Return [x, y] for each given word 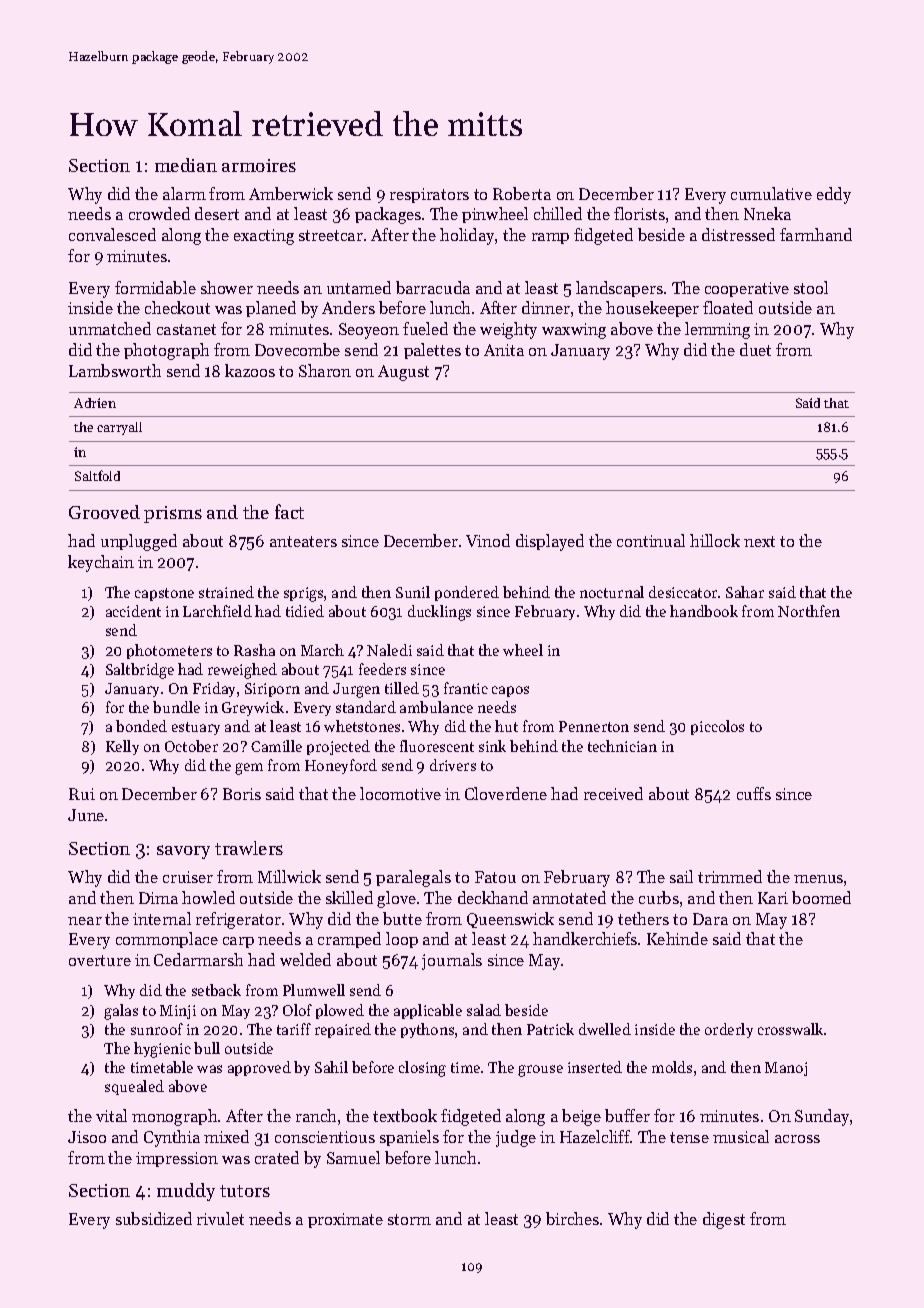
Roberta [522, 193]
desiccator [683, 592]
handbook [704, 611]
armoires [259, 165]
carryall [119, 428]
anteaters [303, 541]
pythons [427, 1030]
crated [277, 1157]
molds [672, 1067]
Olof [297, 1010]
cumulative [771, 193]
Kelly [122, 747]
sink [492, 746]
